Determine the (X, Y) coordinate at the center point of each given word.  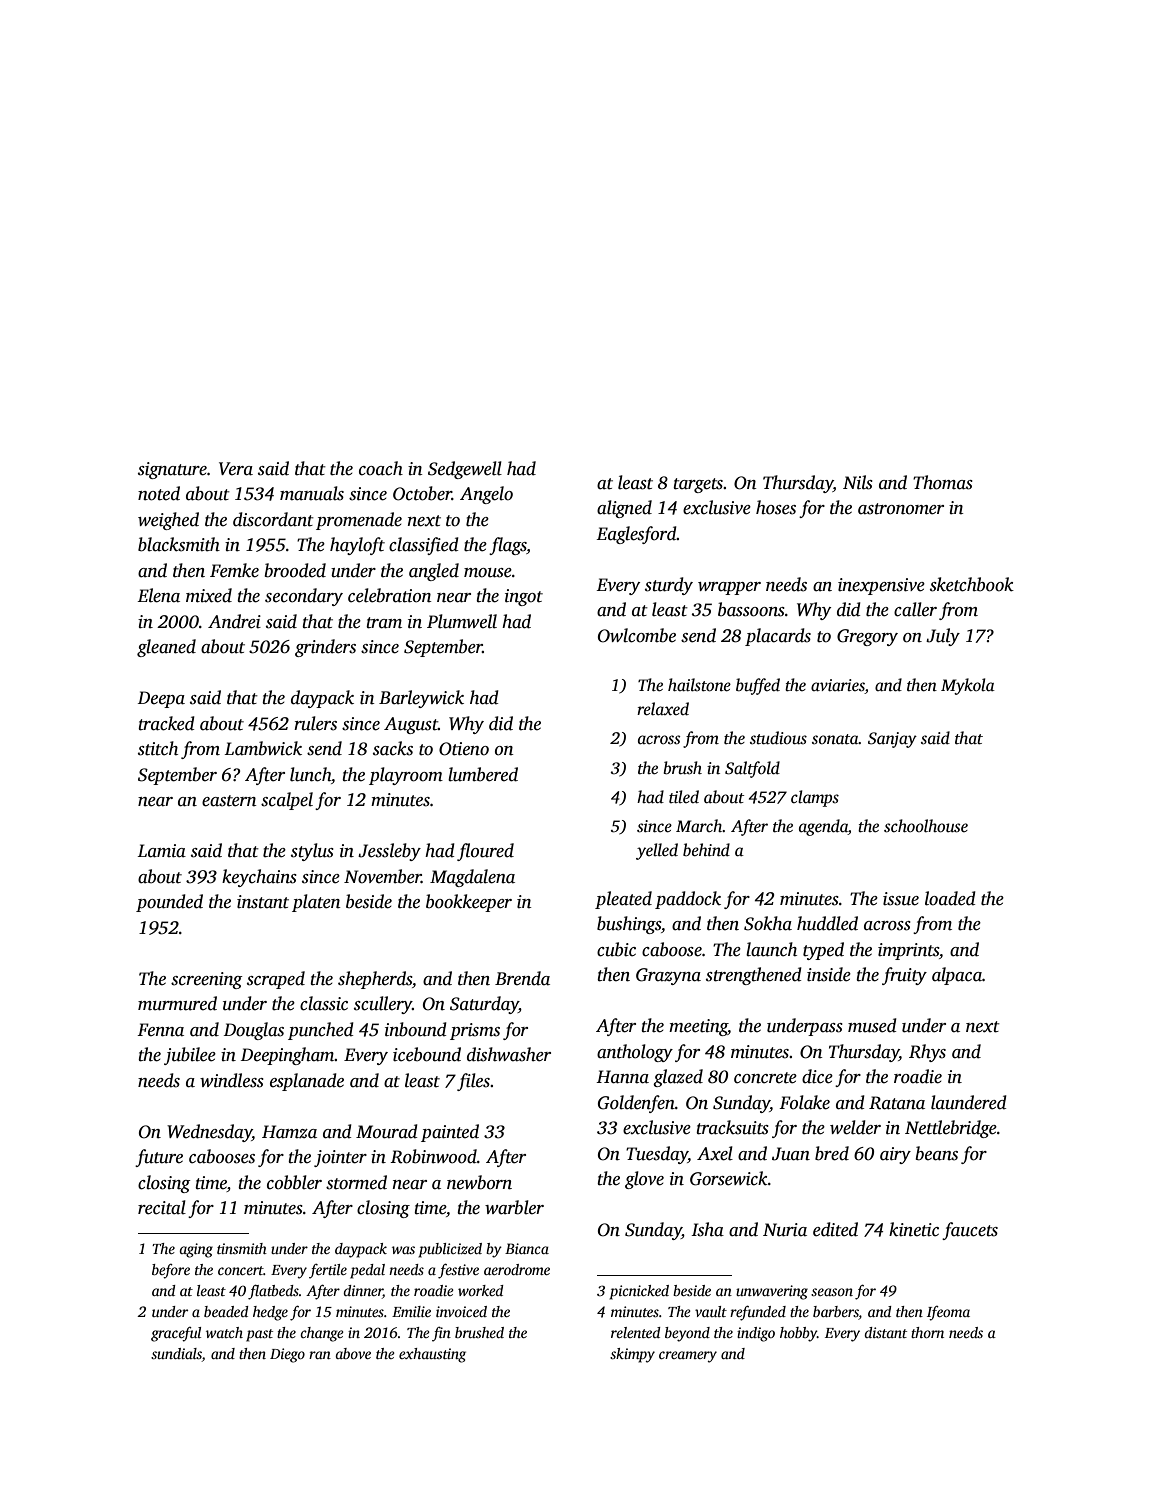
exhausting (432, 1355)
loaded (950, 898)
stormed (356, 1182)
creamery (688, 1357)
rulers (315, 723)
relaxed (663, 709)
